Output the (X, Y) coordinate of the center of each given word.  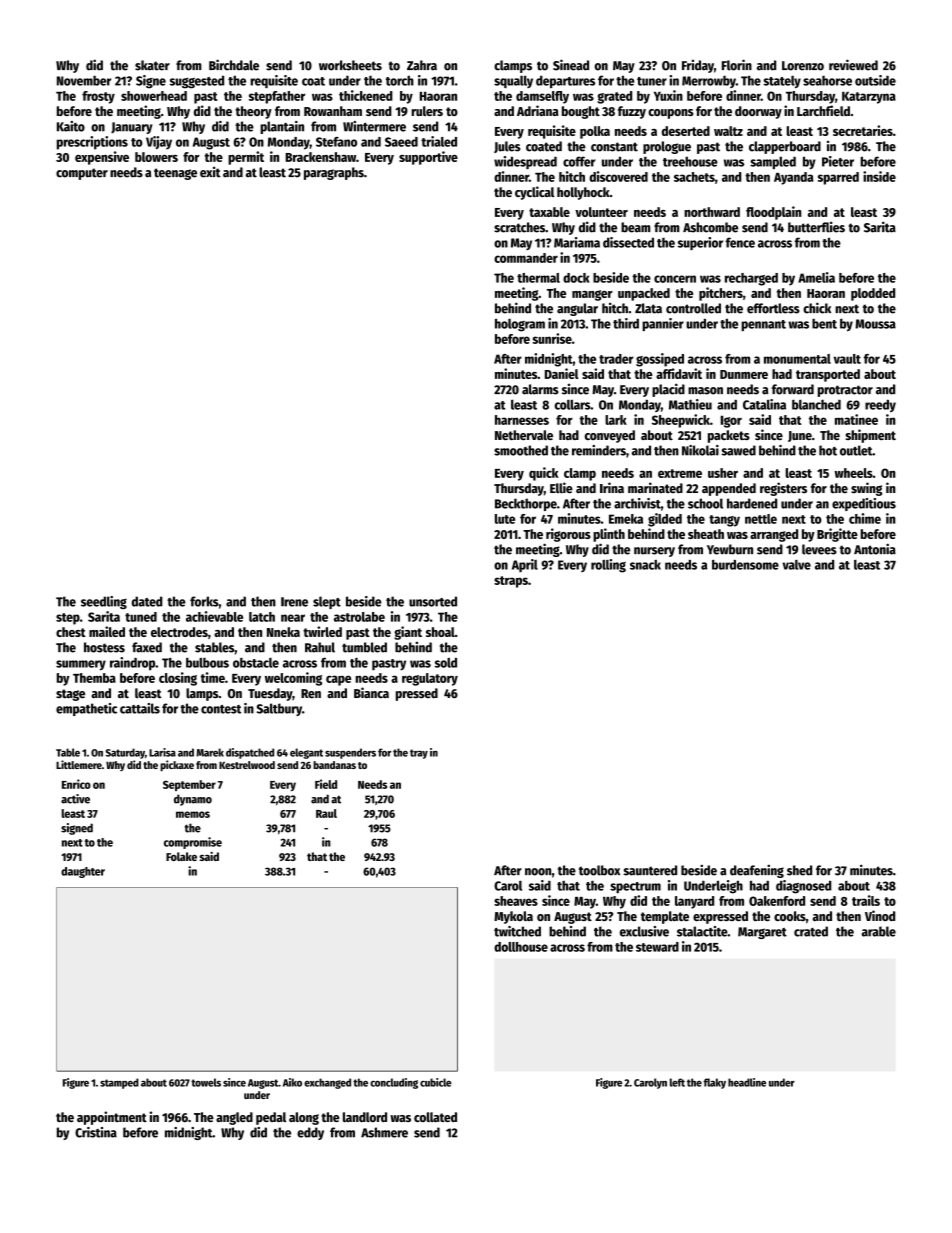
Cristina (96, 1132)
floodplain (773, 213)
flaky (715, 1083)
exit (210, 172)
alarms (540, 389)
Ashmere (384, 1132)
